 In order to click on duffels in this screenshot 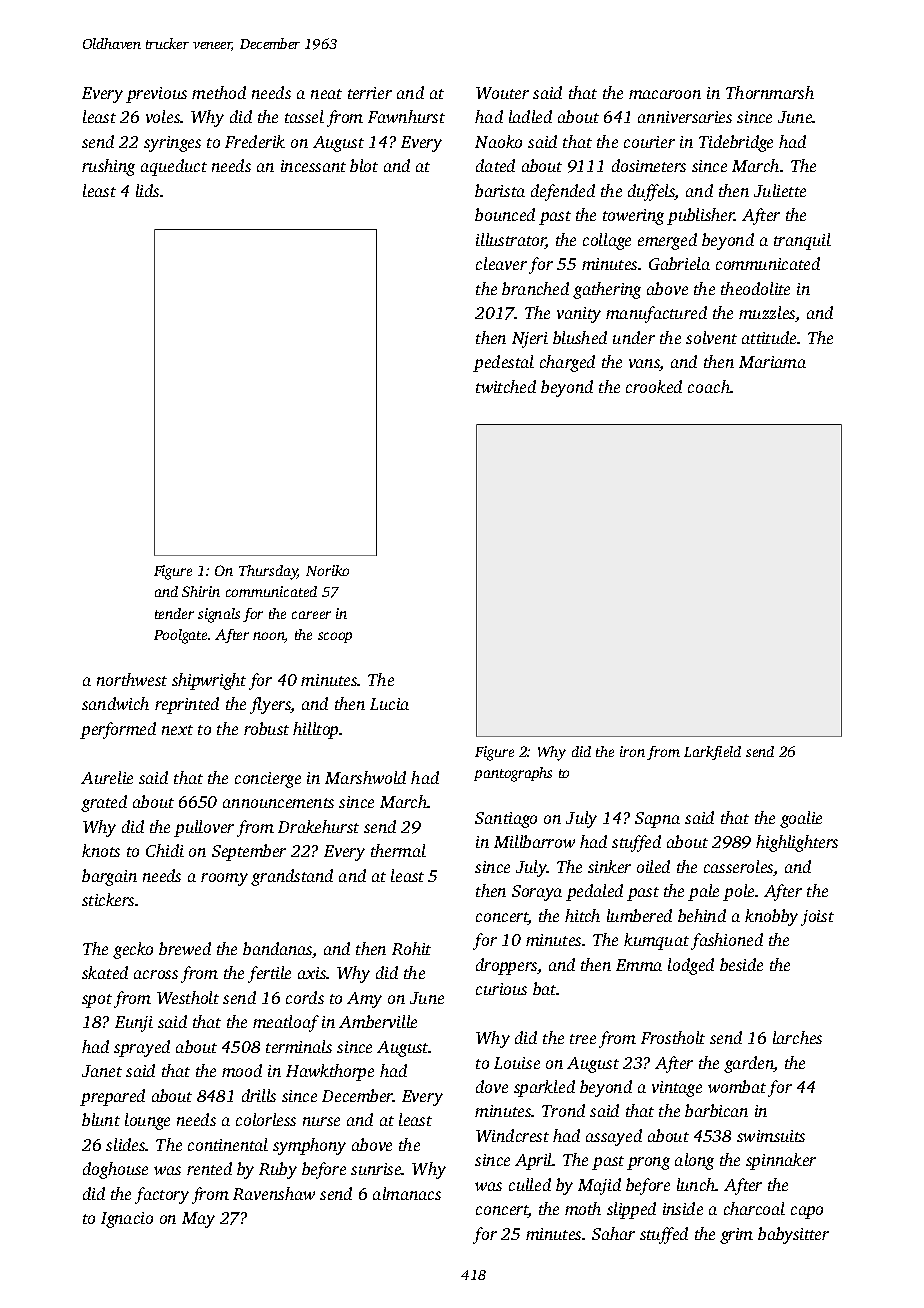, I will do `click(651, 192)`.
